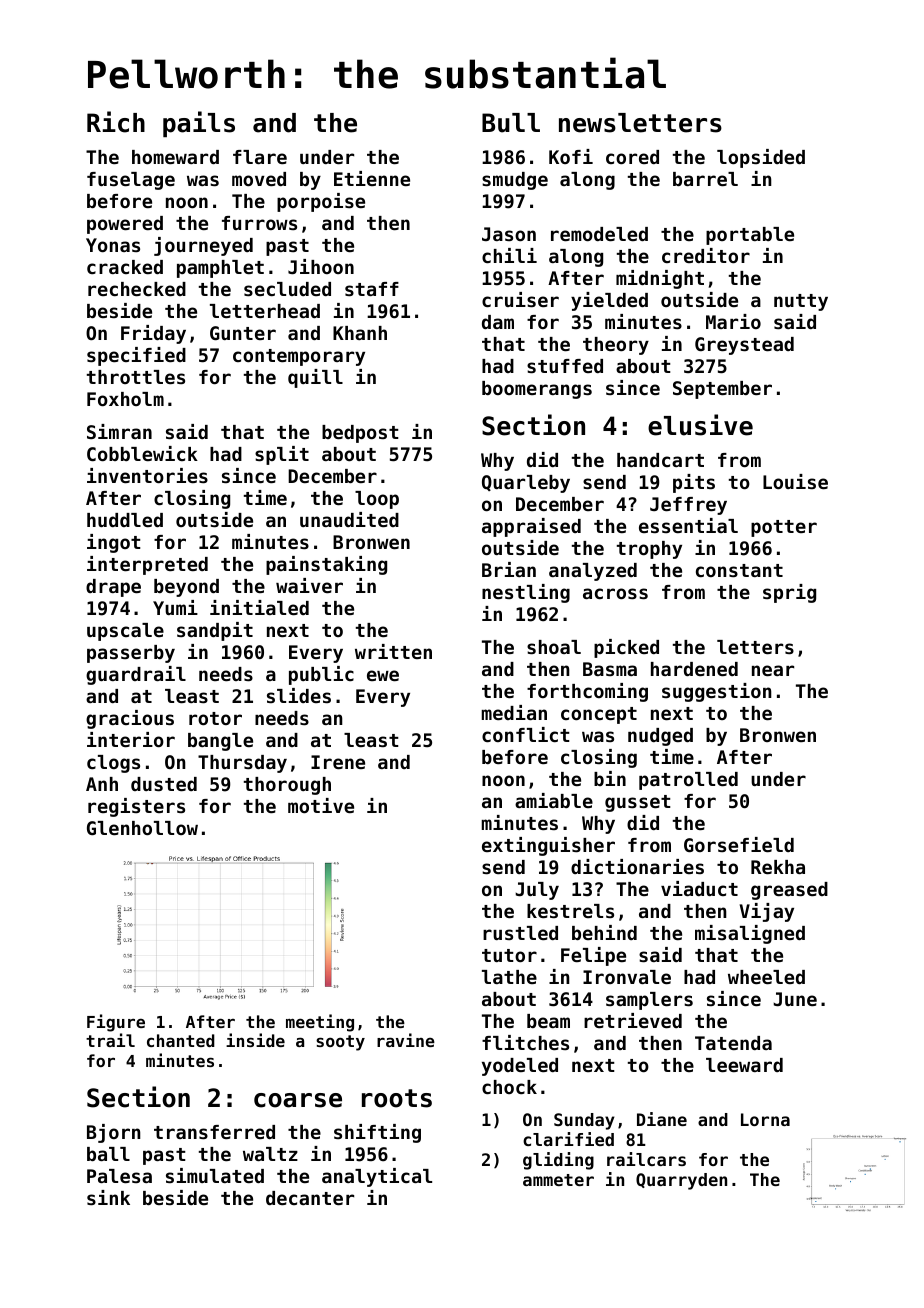 This screenshot has height=1308, width=924. Describe the element at coordinates (377, 1177) in the screenshot. I see `analytical` at that location.
